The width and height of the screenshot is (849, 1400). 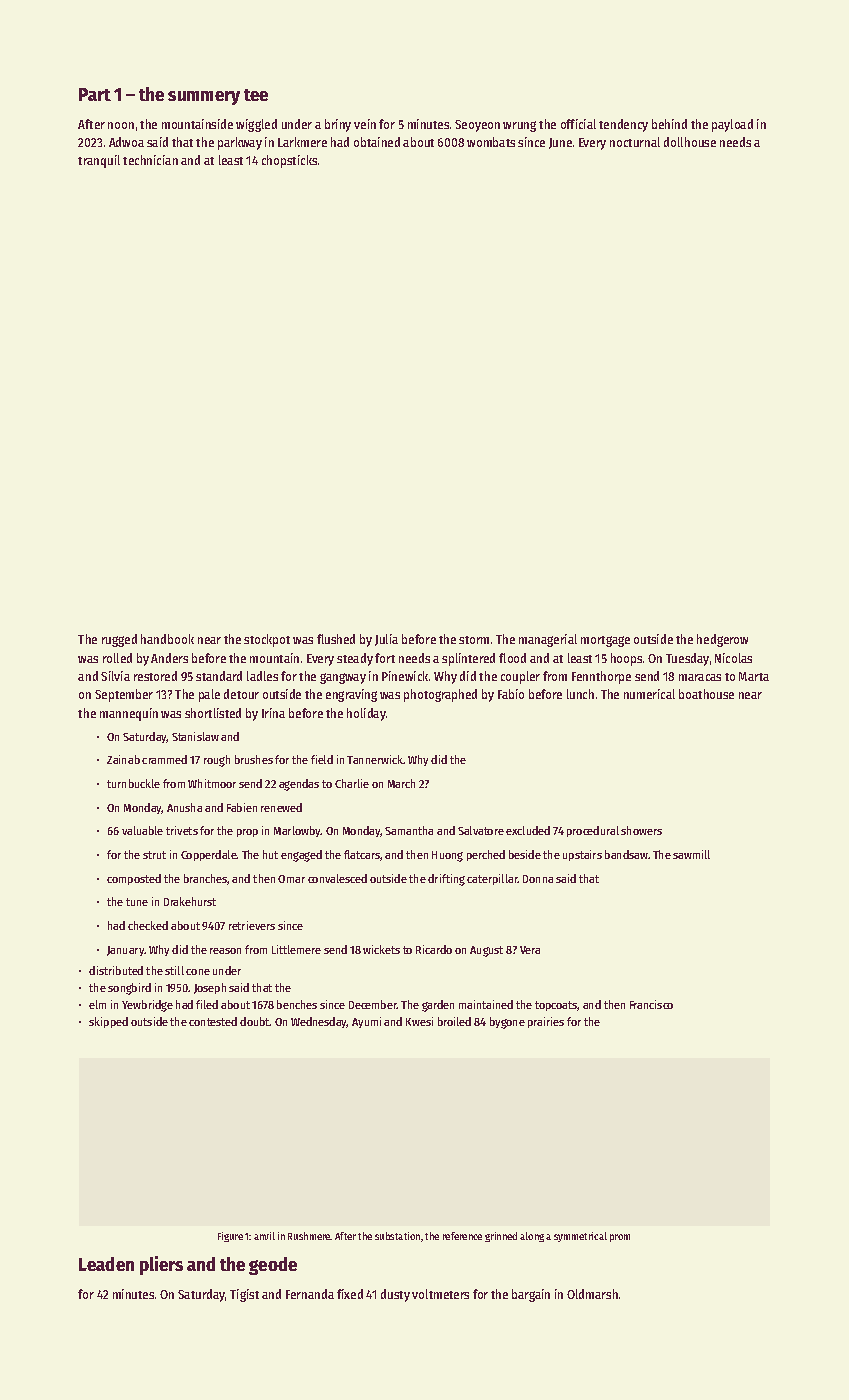 I want to click on prom, so click(x=620, y=1238).
